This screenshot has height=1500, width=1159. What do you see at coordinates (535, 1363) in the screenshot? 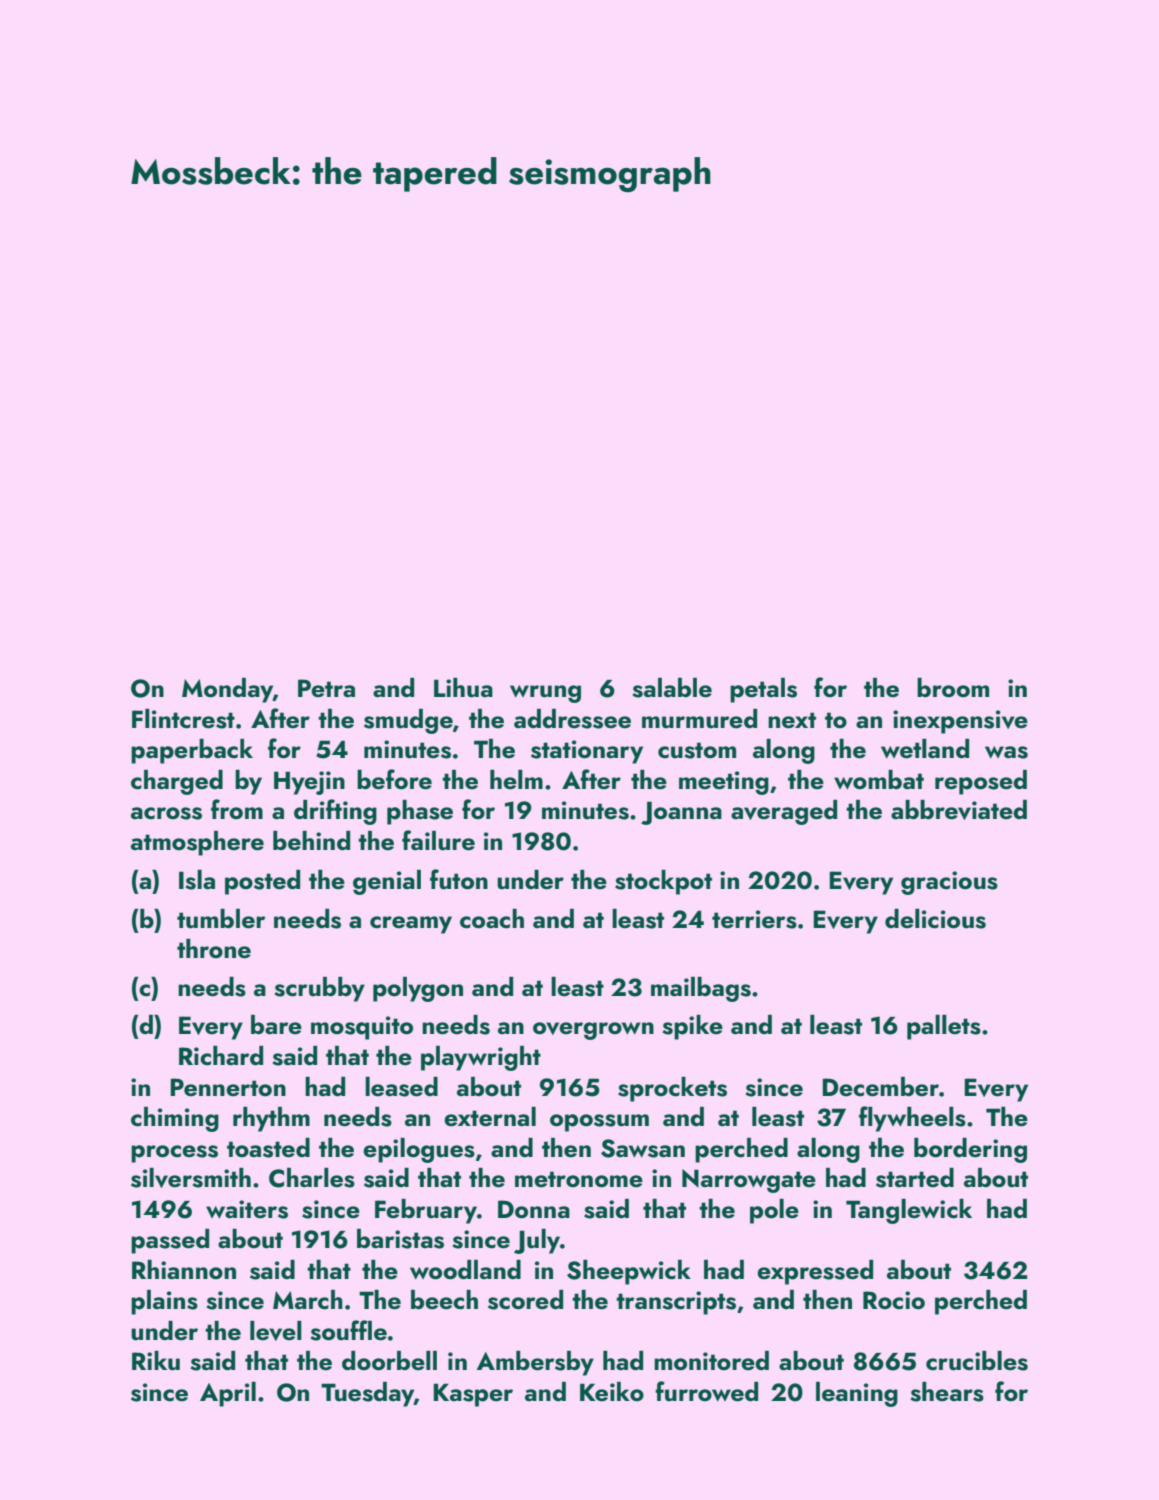
I see `Ambersby` at bounding box center [535, 1363].
